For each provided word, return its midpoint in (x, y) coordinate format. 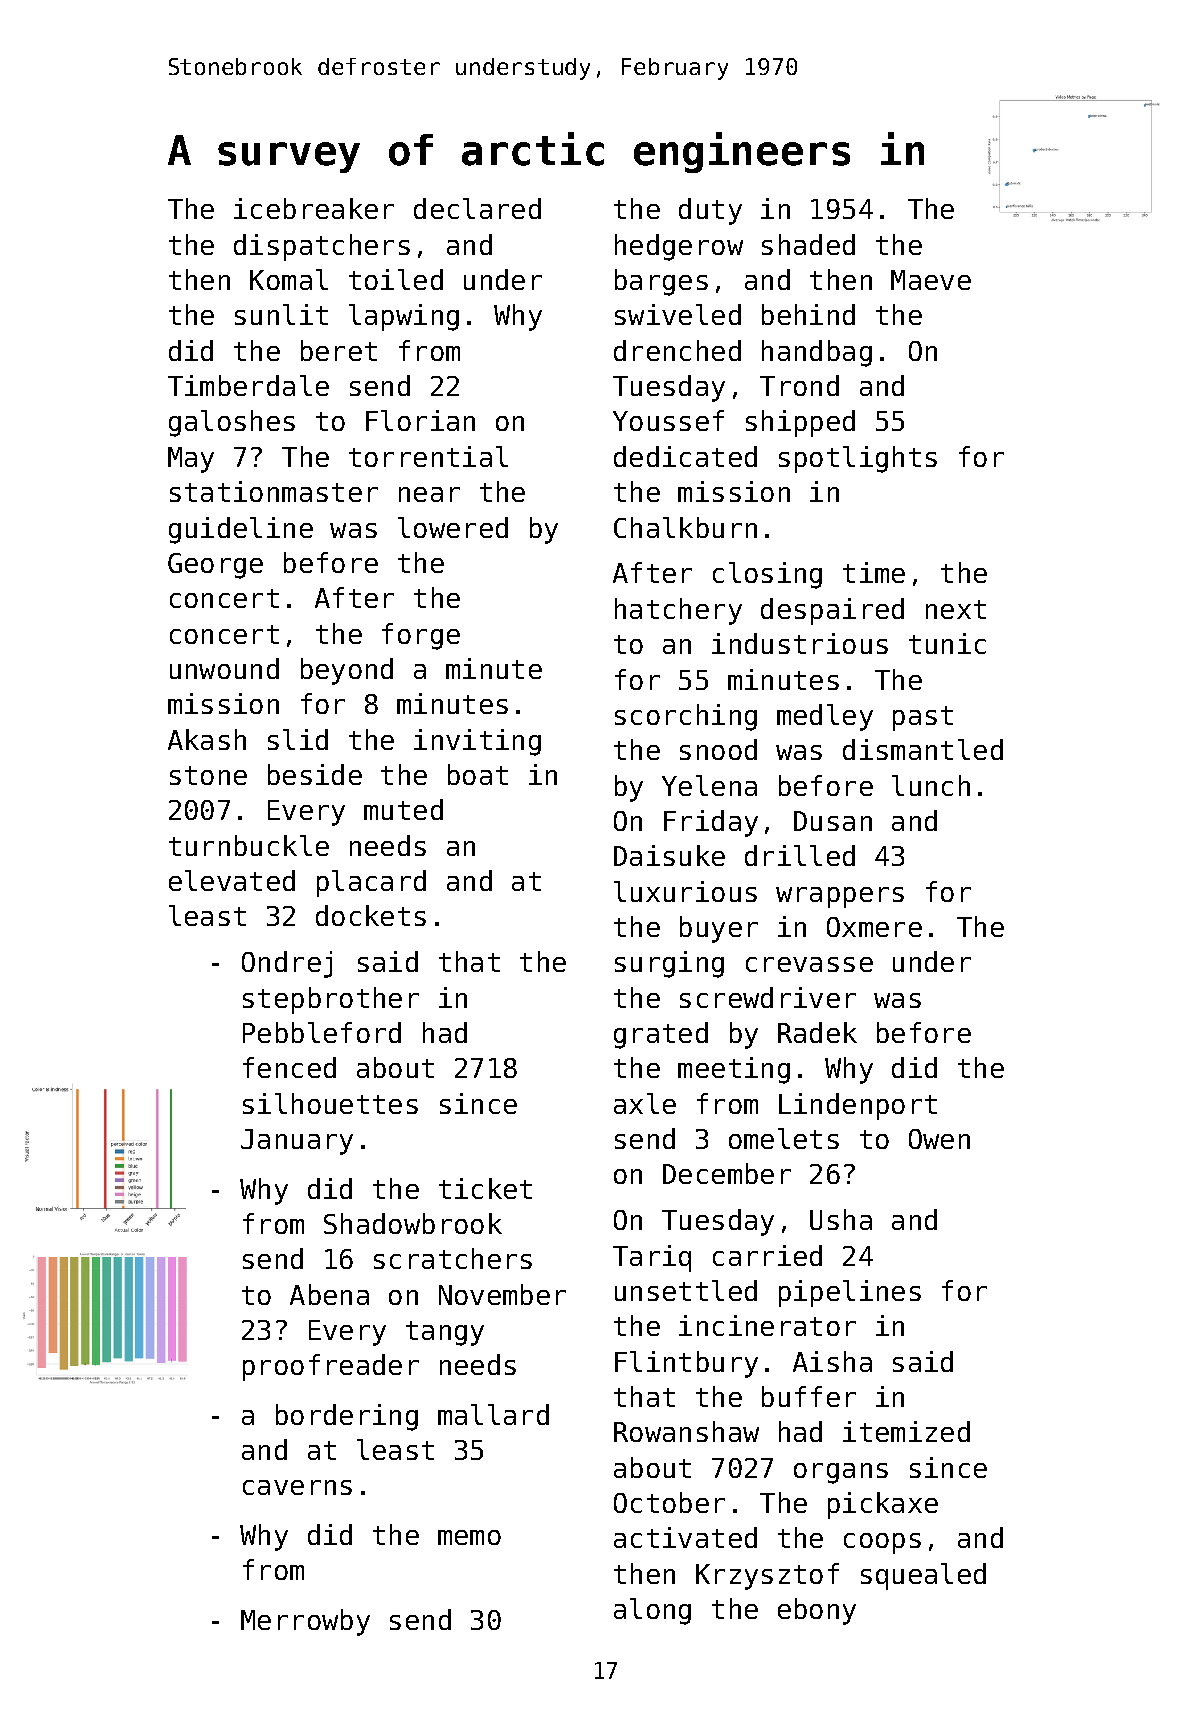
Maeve (931, 280)
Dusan (833, 821)
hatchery (678, 611)
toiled (396, 279)
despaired (832, 611)
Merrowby (305, 1622)
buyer (719, 929)
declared (477, 208)
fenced (289, 1067)
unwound (224, 668)
